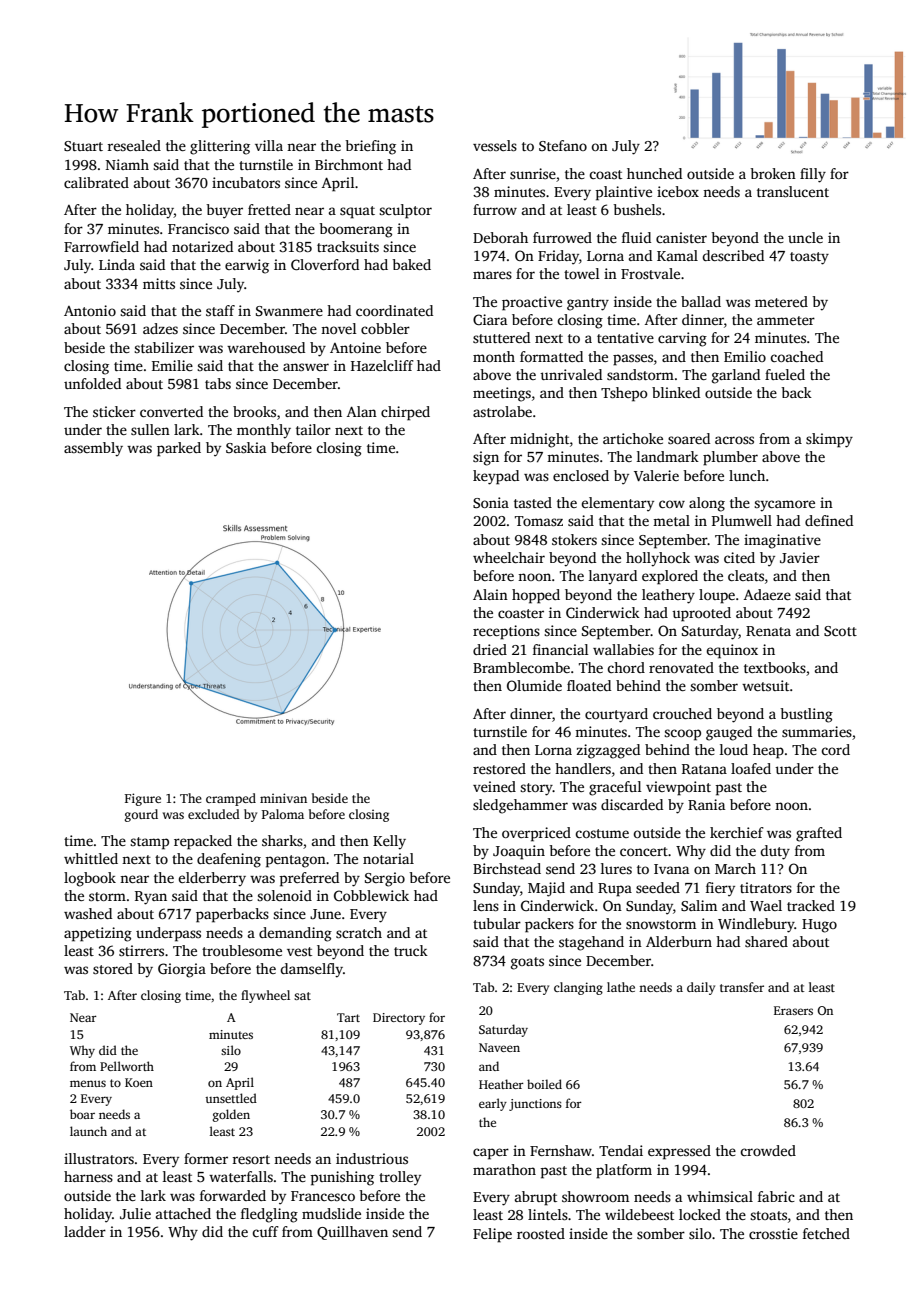 The height and width of the document is (1308, 924). Describe the element at coordinates (269, 209) in the document. I see `fretted` at that location.
